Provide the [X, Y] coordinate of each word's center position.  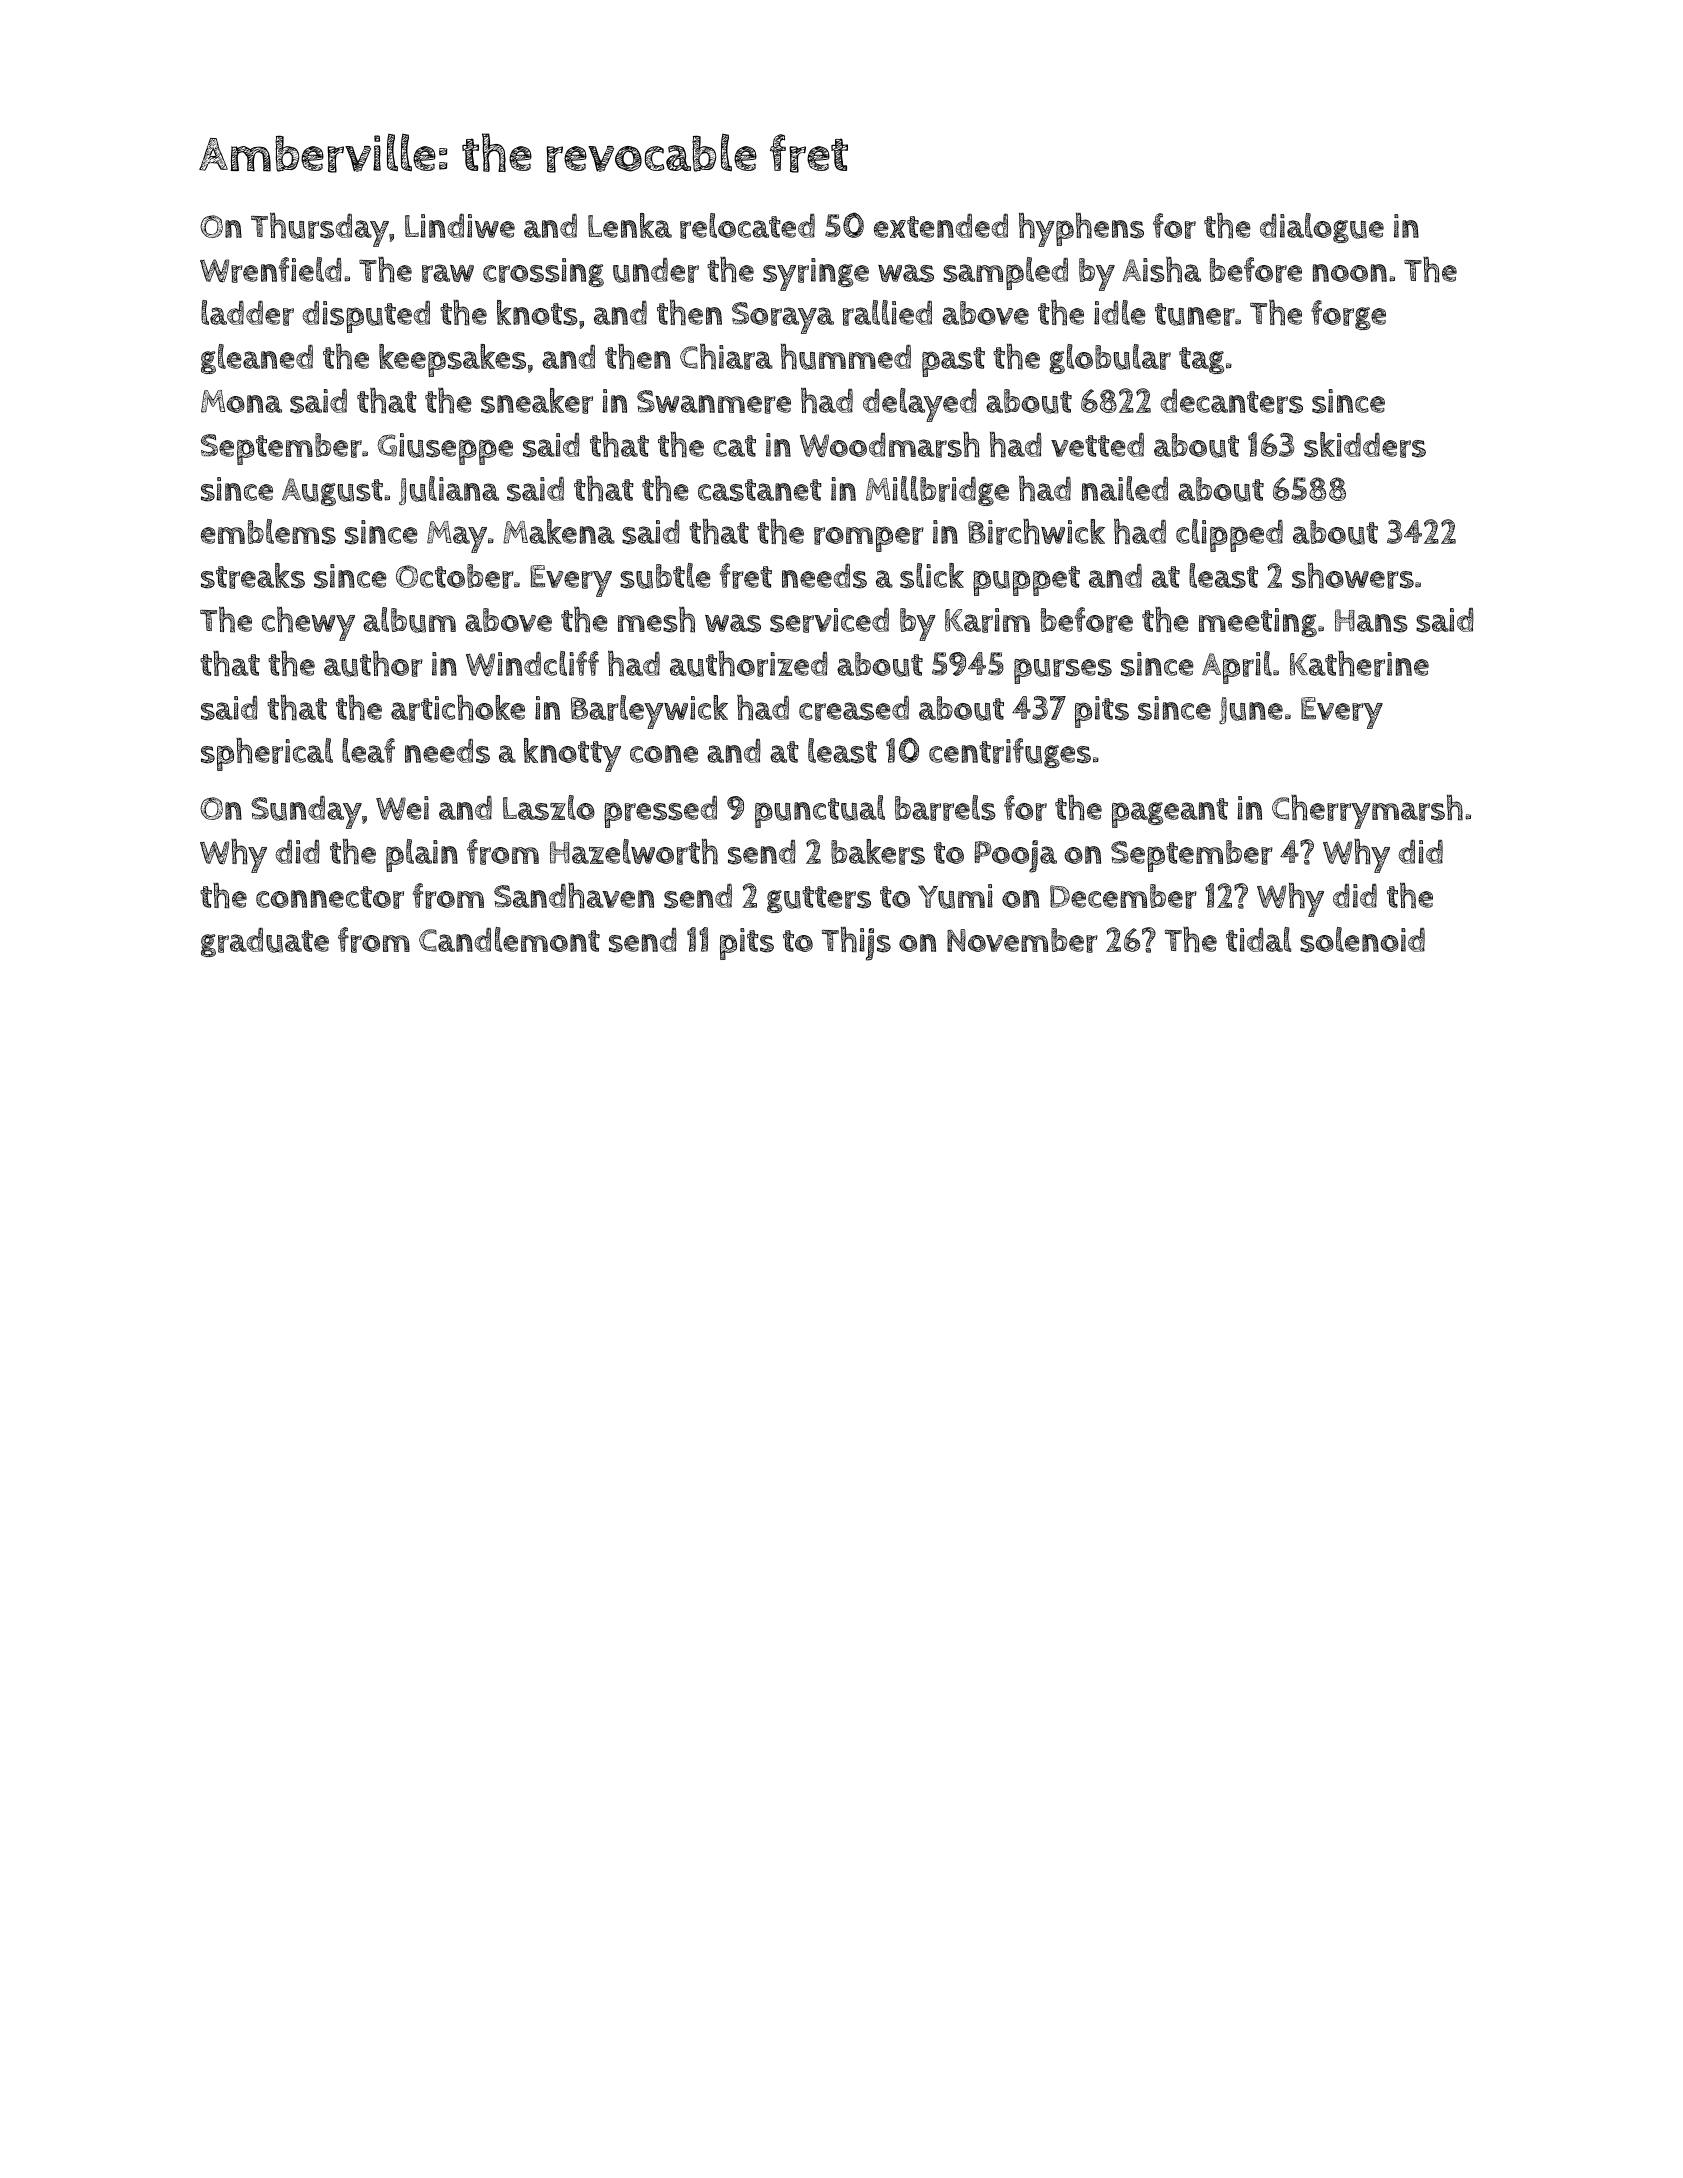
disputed [366, 317]
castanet [760, 490]
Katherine [1359, 664]
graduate [265, 942]
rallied [887, 313]
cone [664, 754]
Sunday [306, 812]
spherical [267, 754]
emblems [268, 532]
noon [1350, 273]
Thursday [320, 229]
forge [1348, 315]
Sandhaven [574, 896]
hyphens [1081, 230]
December [1123, 896]
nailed [1125, 488]
